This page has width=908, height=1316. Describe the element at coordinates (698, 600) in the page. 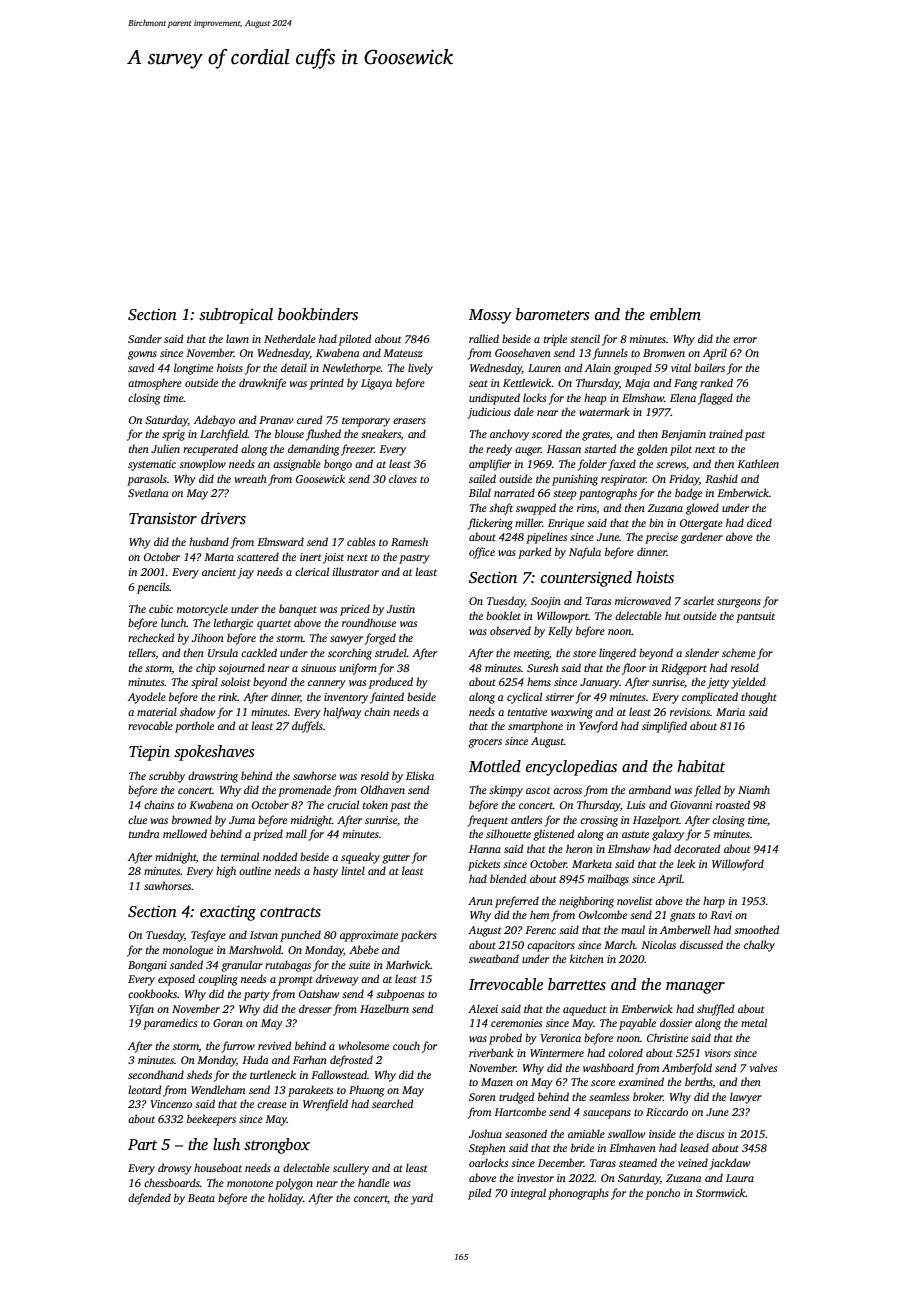

I see `scarlet` at that location.
